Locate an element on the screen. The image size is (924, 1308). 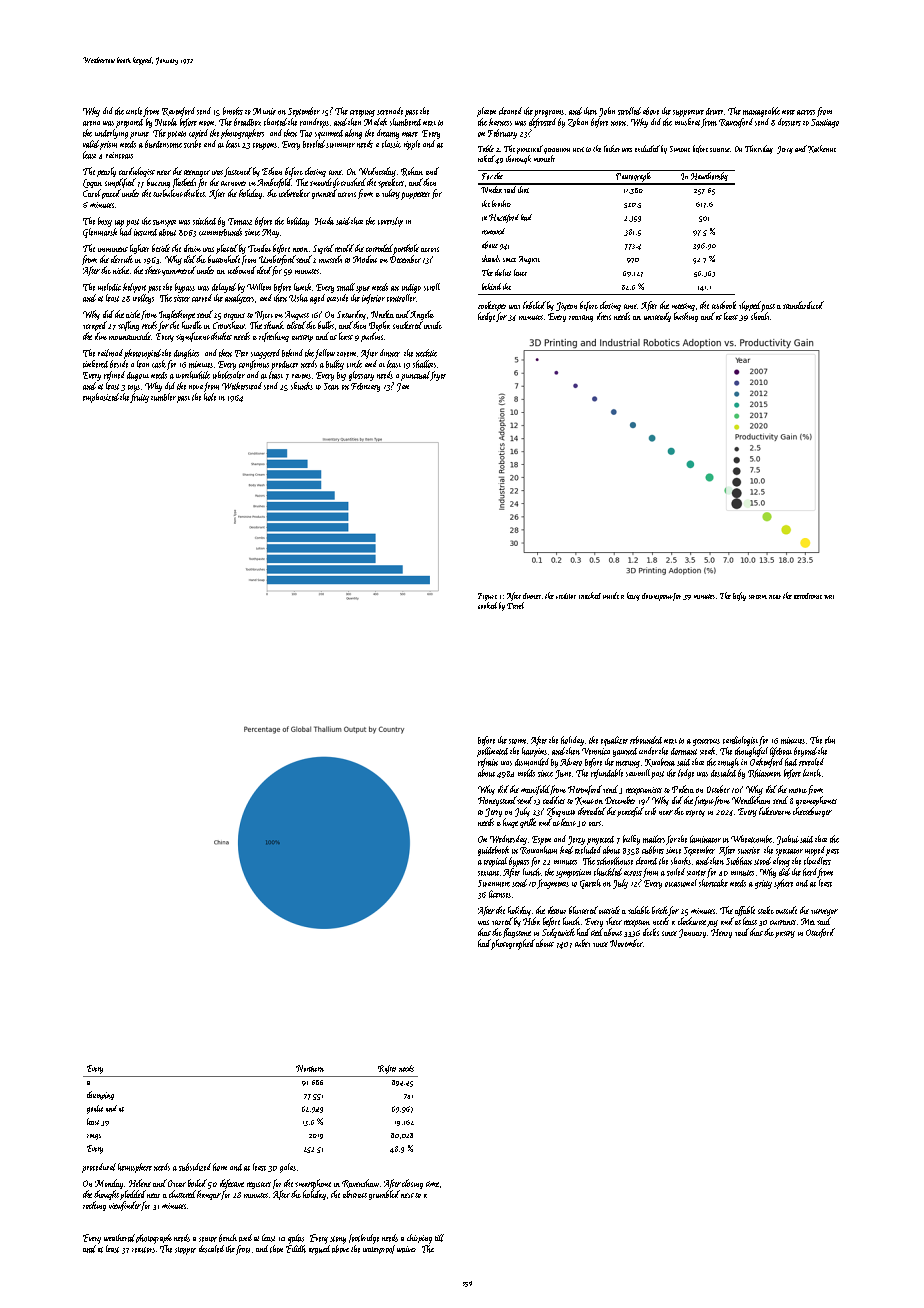
standardized is located at coordinates (803, 305).
